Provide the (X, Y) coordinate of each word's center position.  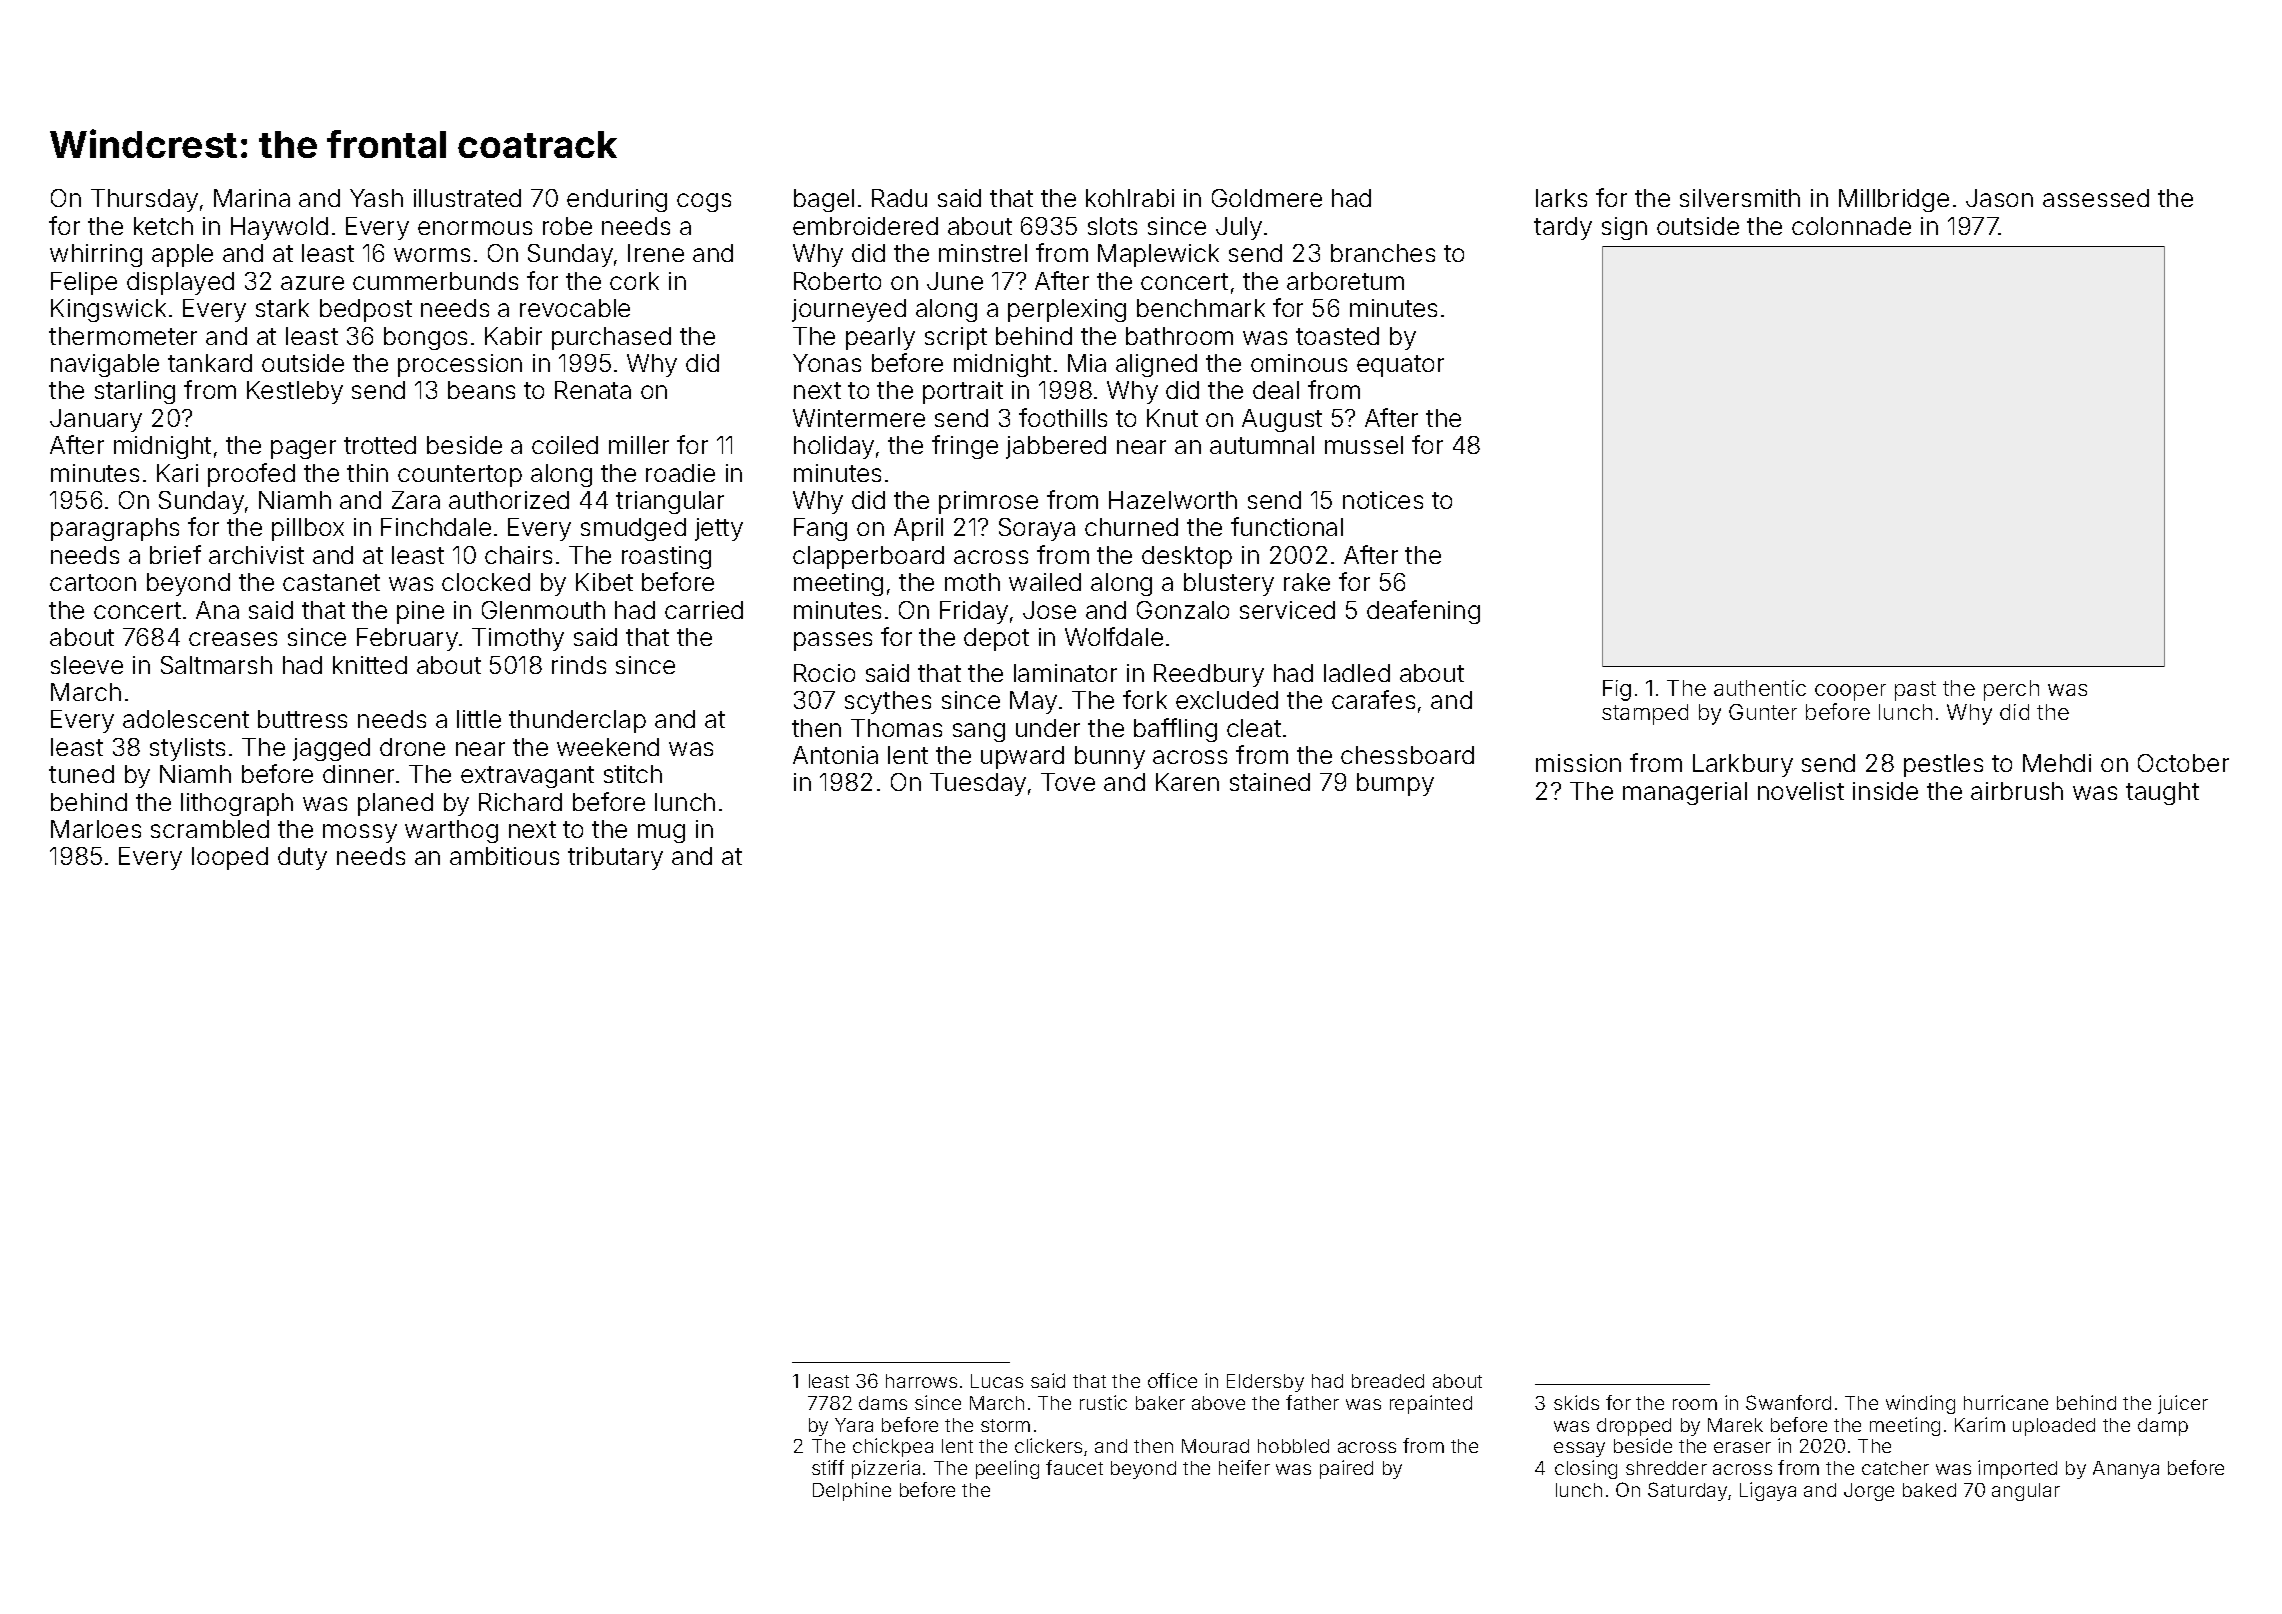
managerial (1685, 793)
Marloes (96, 829)
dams (883, 1403)
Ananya (2126, 1470)
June (955, 281)
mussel (1364, 445)
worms (432, 255)
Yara (854, 1425)
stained (1270, 782)
